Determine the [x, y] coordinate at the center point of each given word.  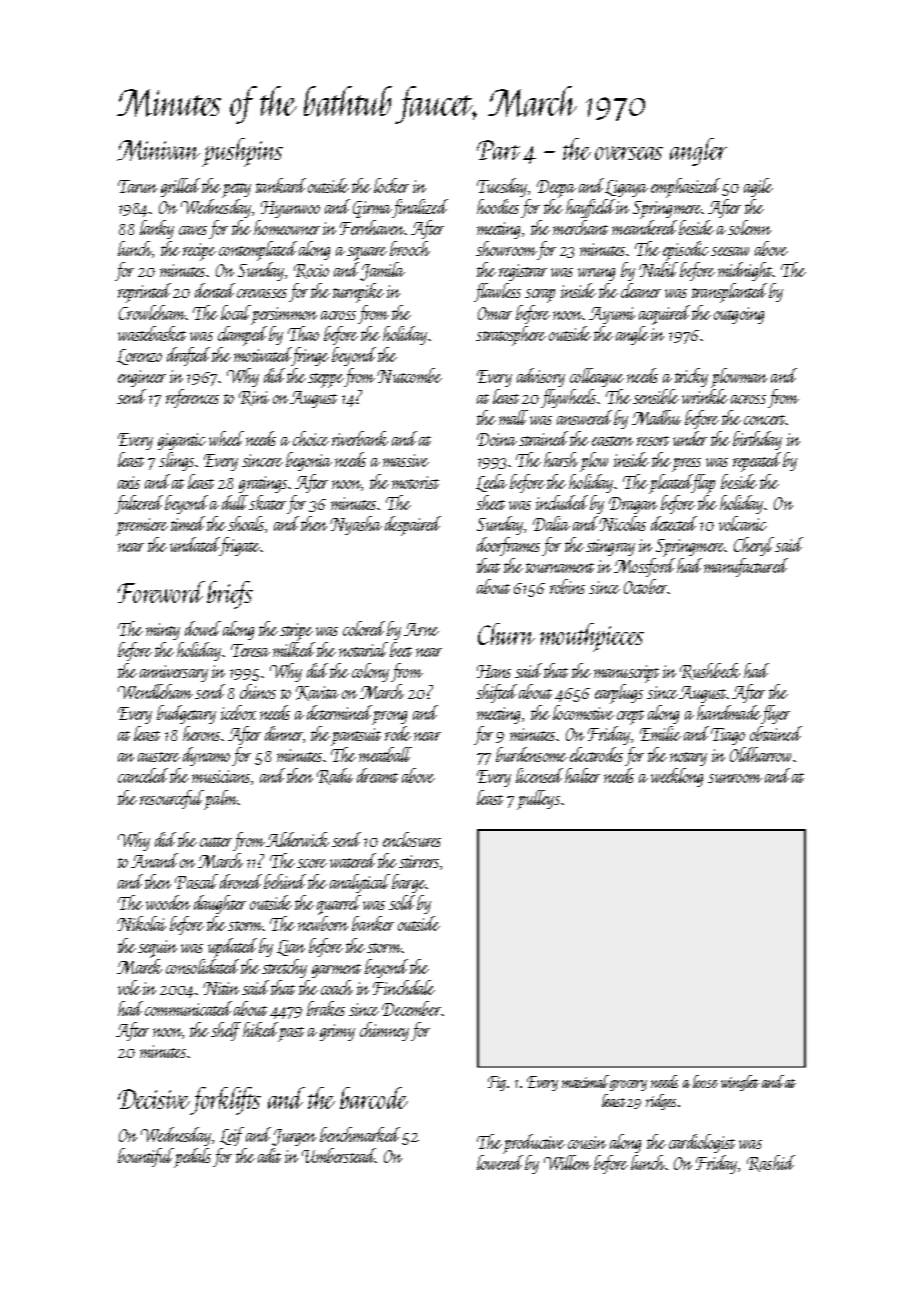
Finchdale [404, 987]
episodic [686, 251]
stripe [296, 632]
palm [221, 799]
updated [232, 948]
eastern [612, 441]
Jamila [382, 271]
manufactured [746, 567]
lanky [157, 229]
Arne [421, 629]
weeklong [677, 777]
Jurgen [294, 1137]
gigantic [182, 441]
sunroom [735, 778]
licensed [539, 775]
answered [584, 417]
